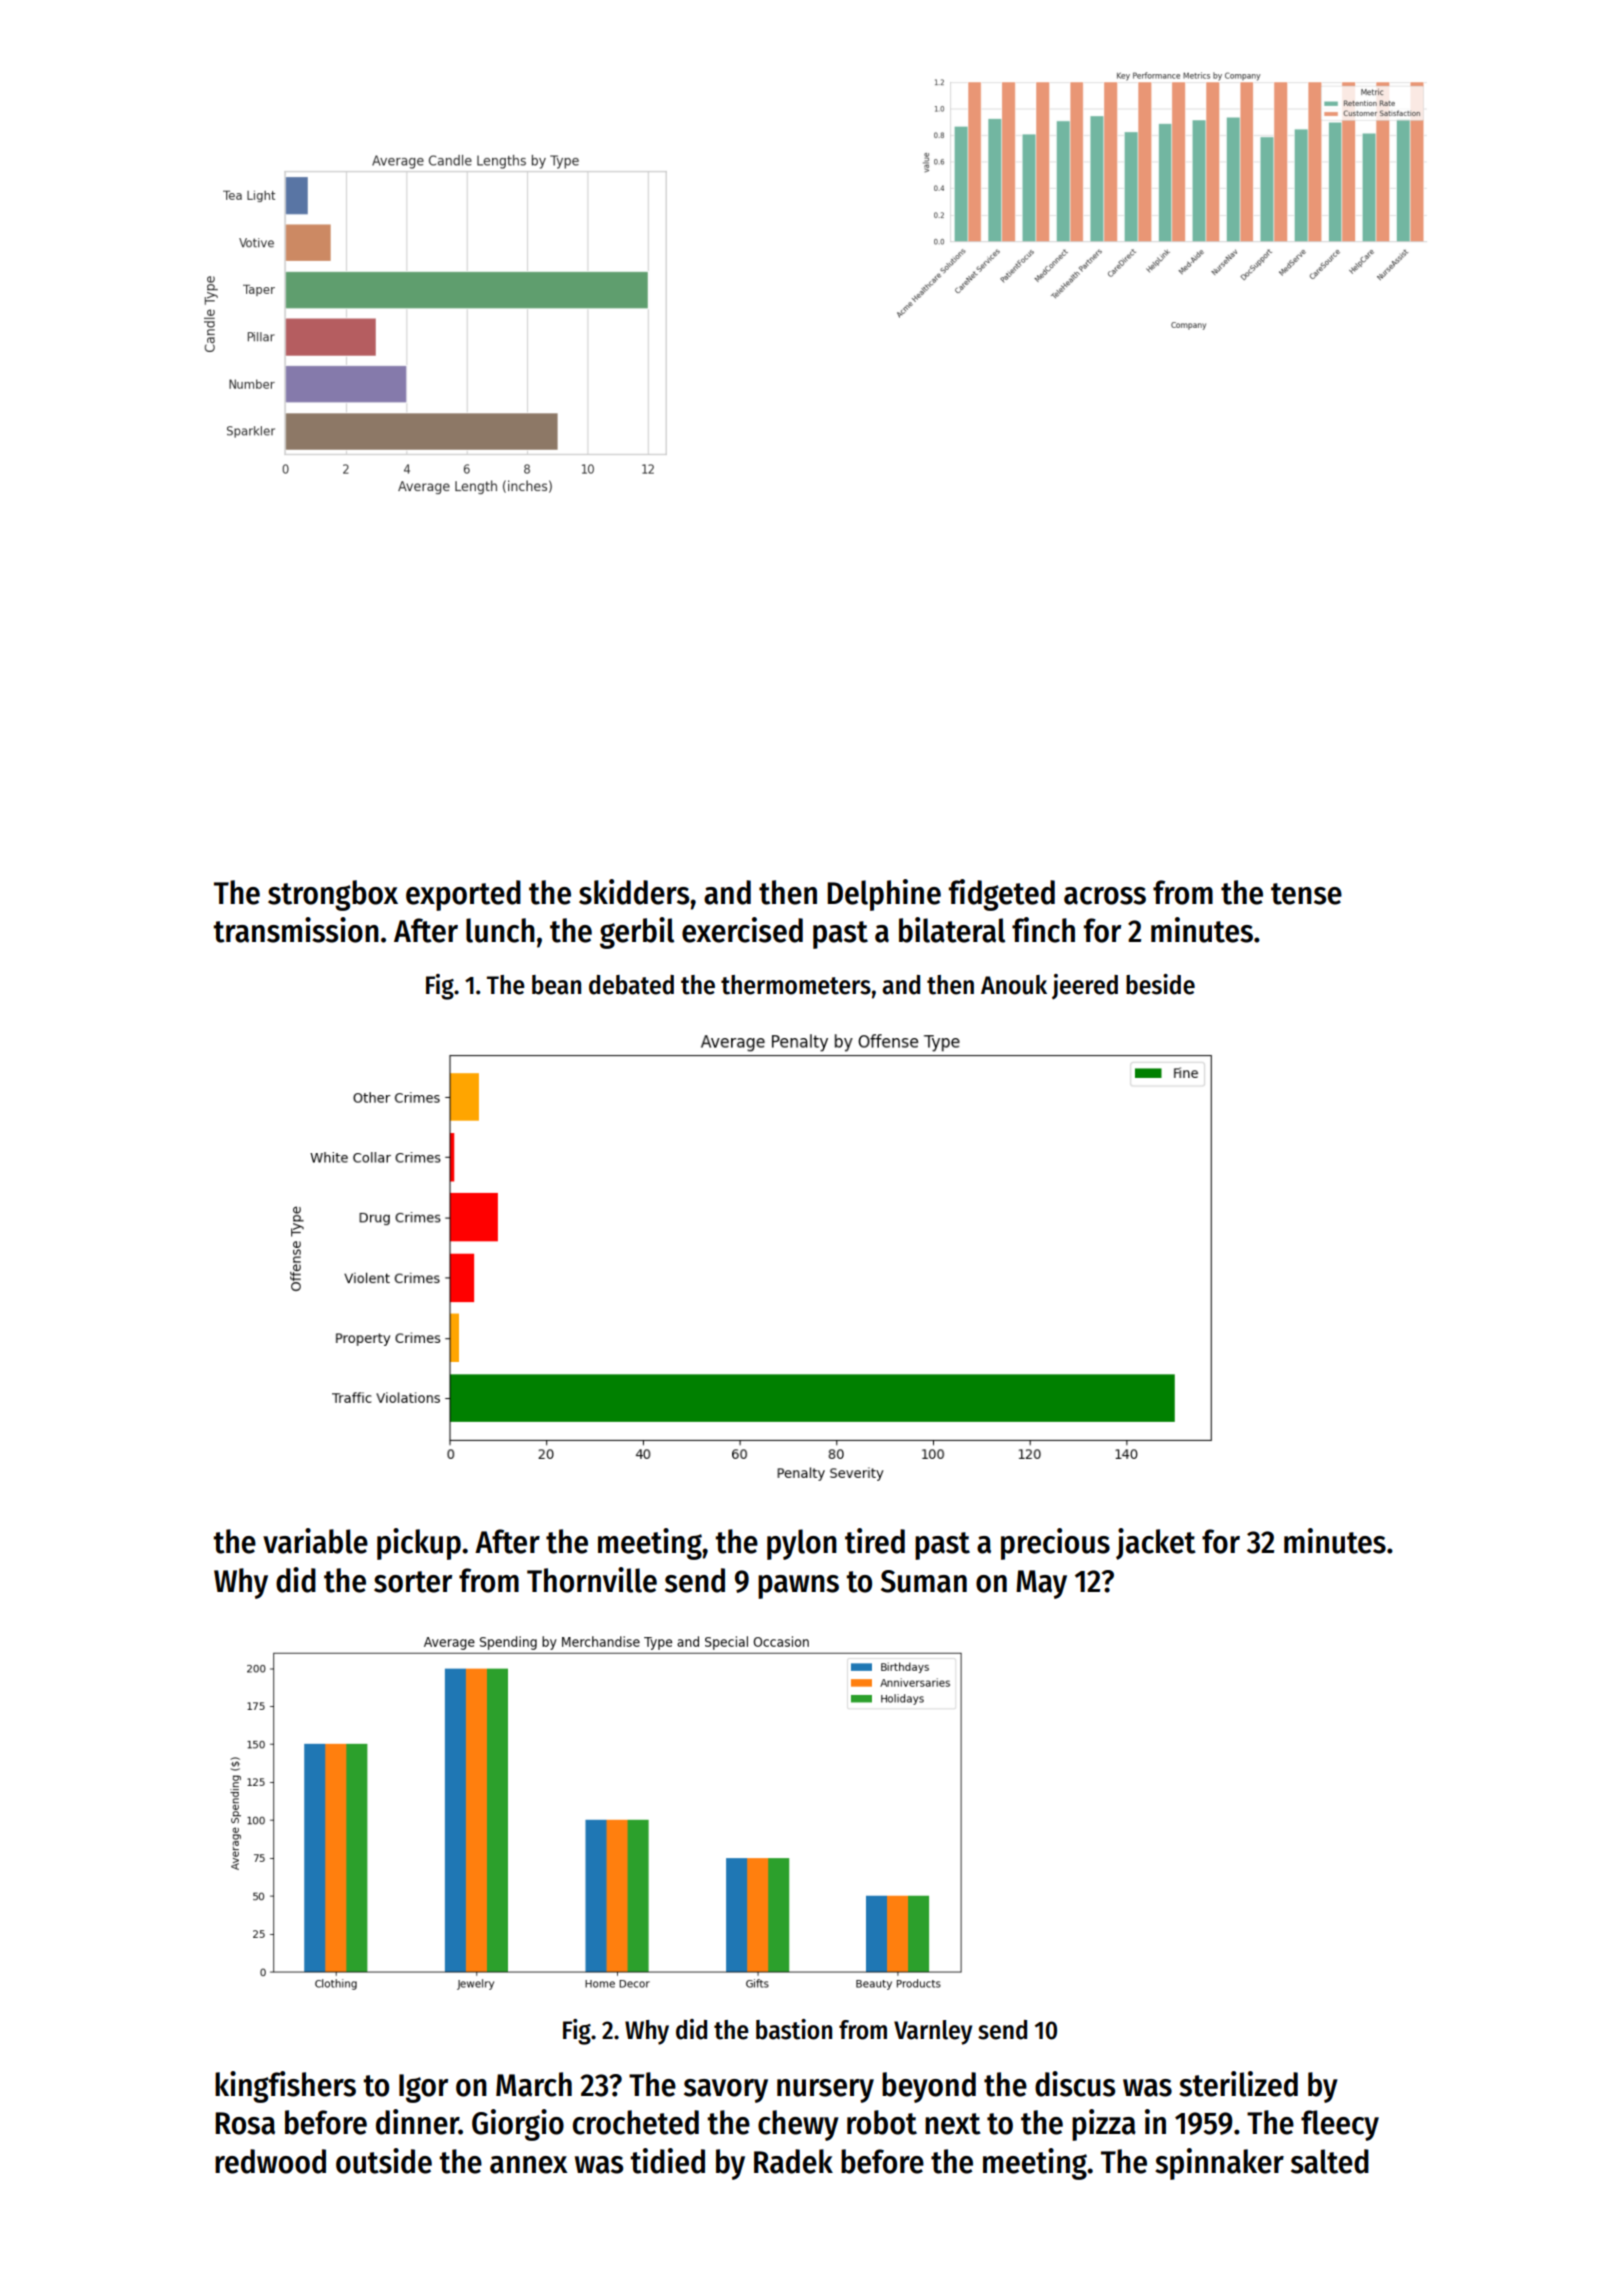 The width and height of the screenshot is (1620, 2292). What do you see at coordinates (631, 985) in the screenshot?
I see `debated` at bounding box center [631, 985].
